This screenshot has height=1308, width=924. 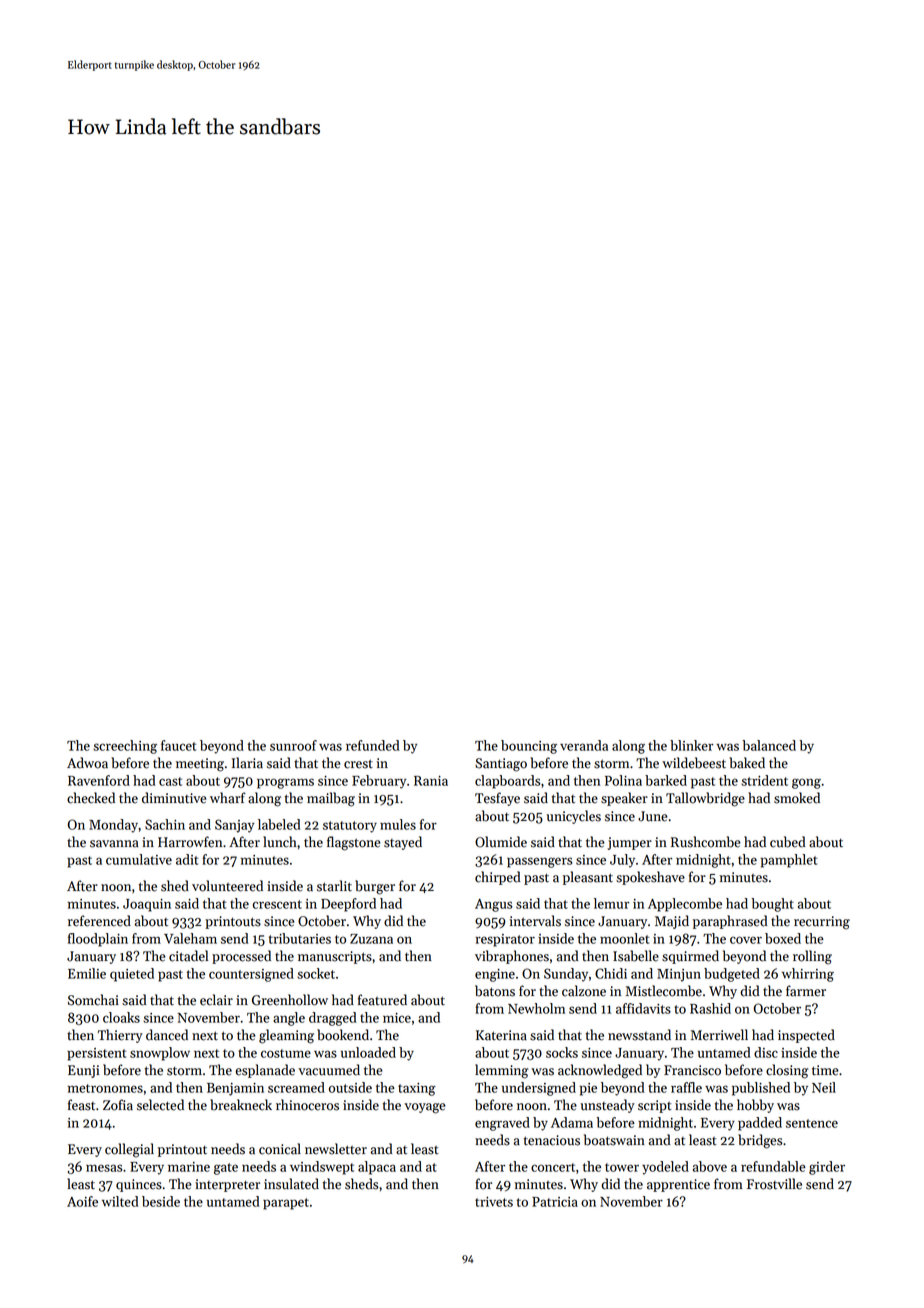 I want to click on Santiago, so click(x=501, y=765).
